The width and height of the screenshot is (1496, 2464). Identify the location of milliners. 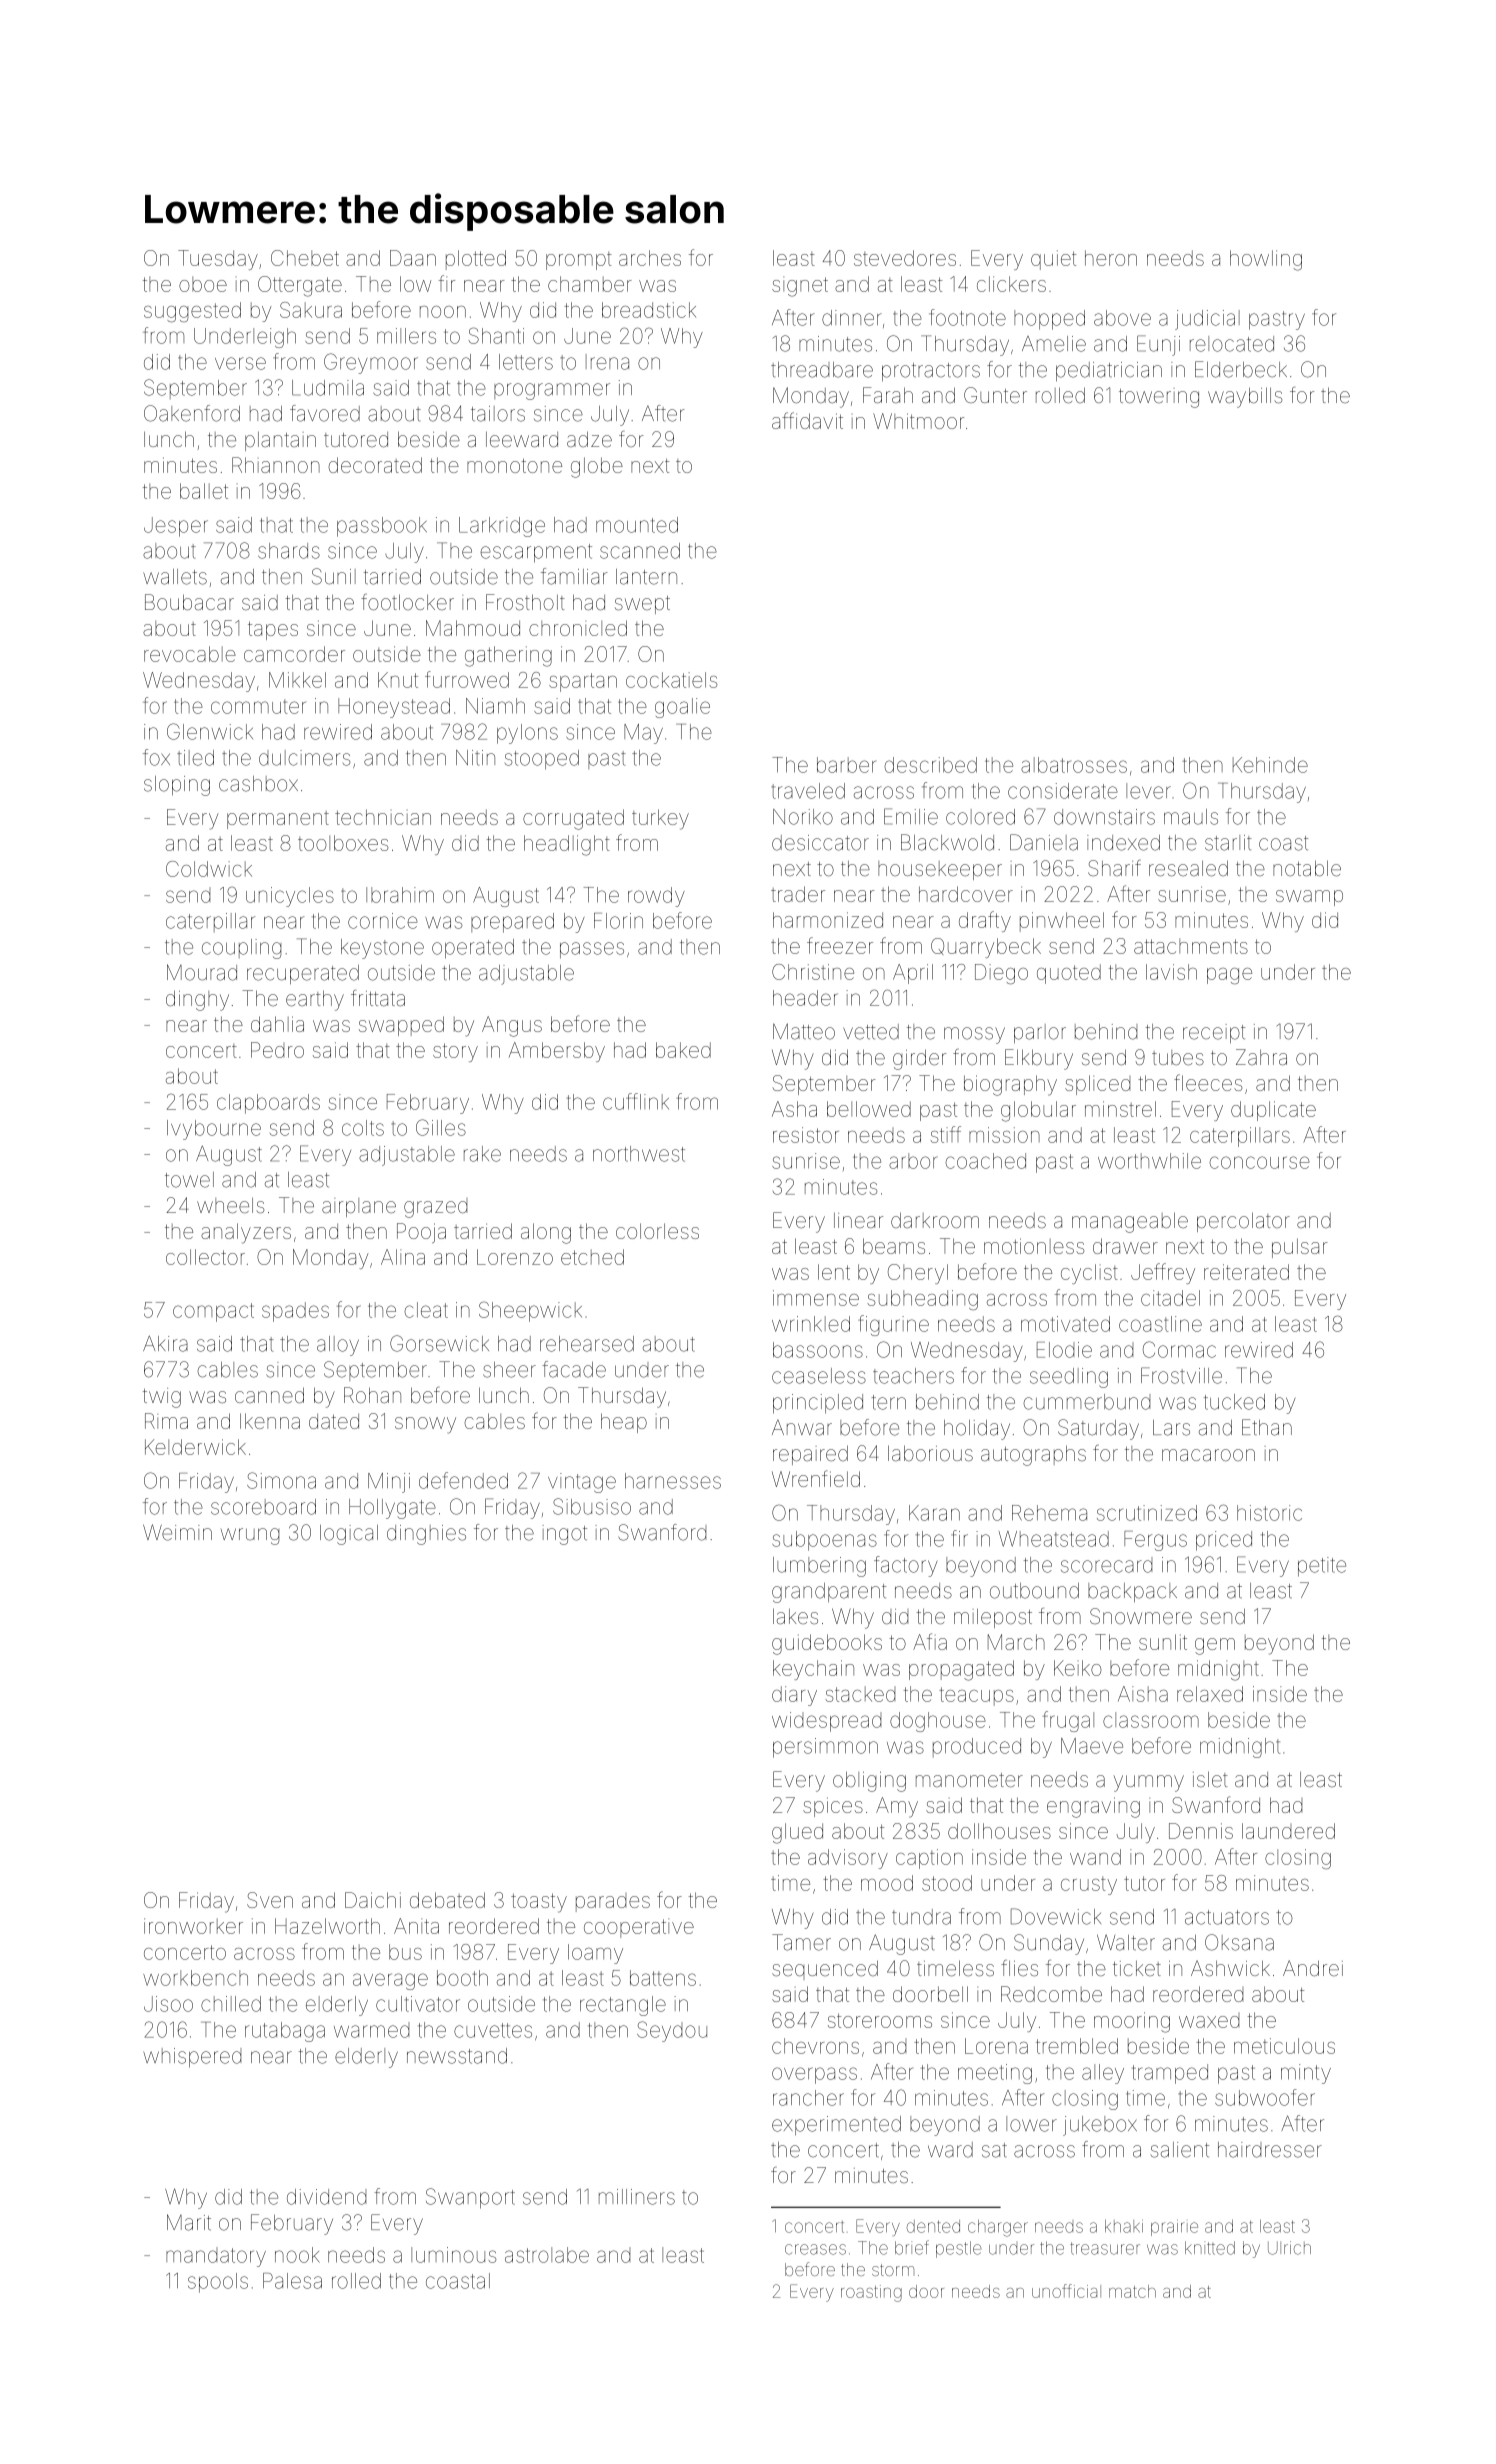
(637, 2197).
